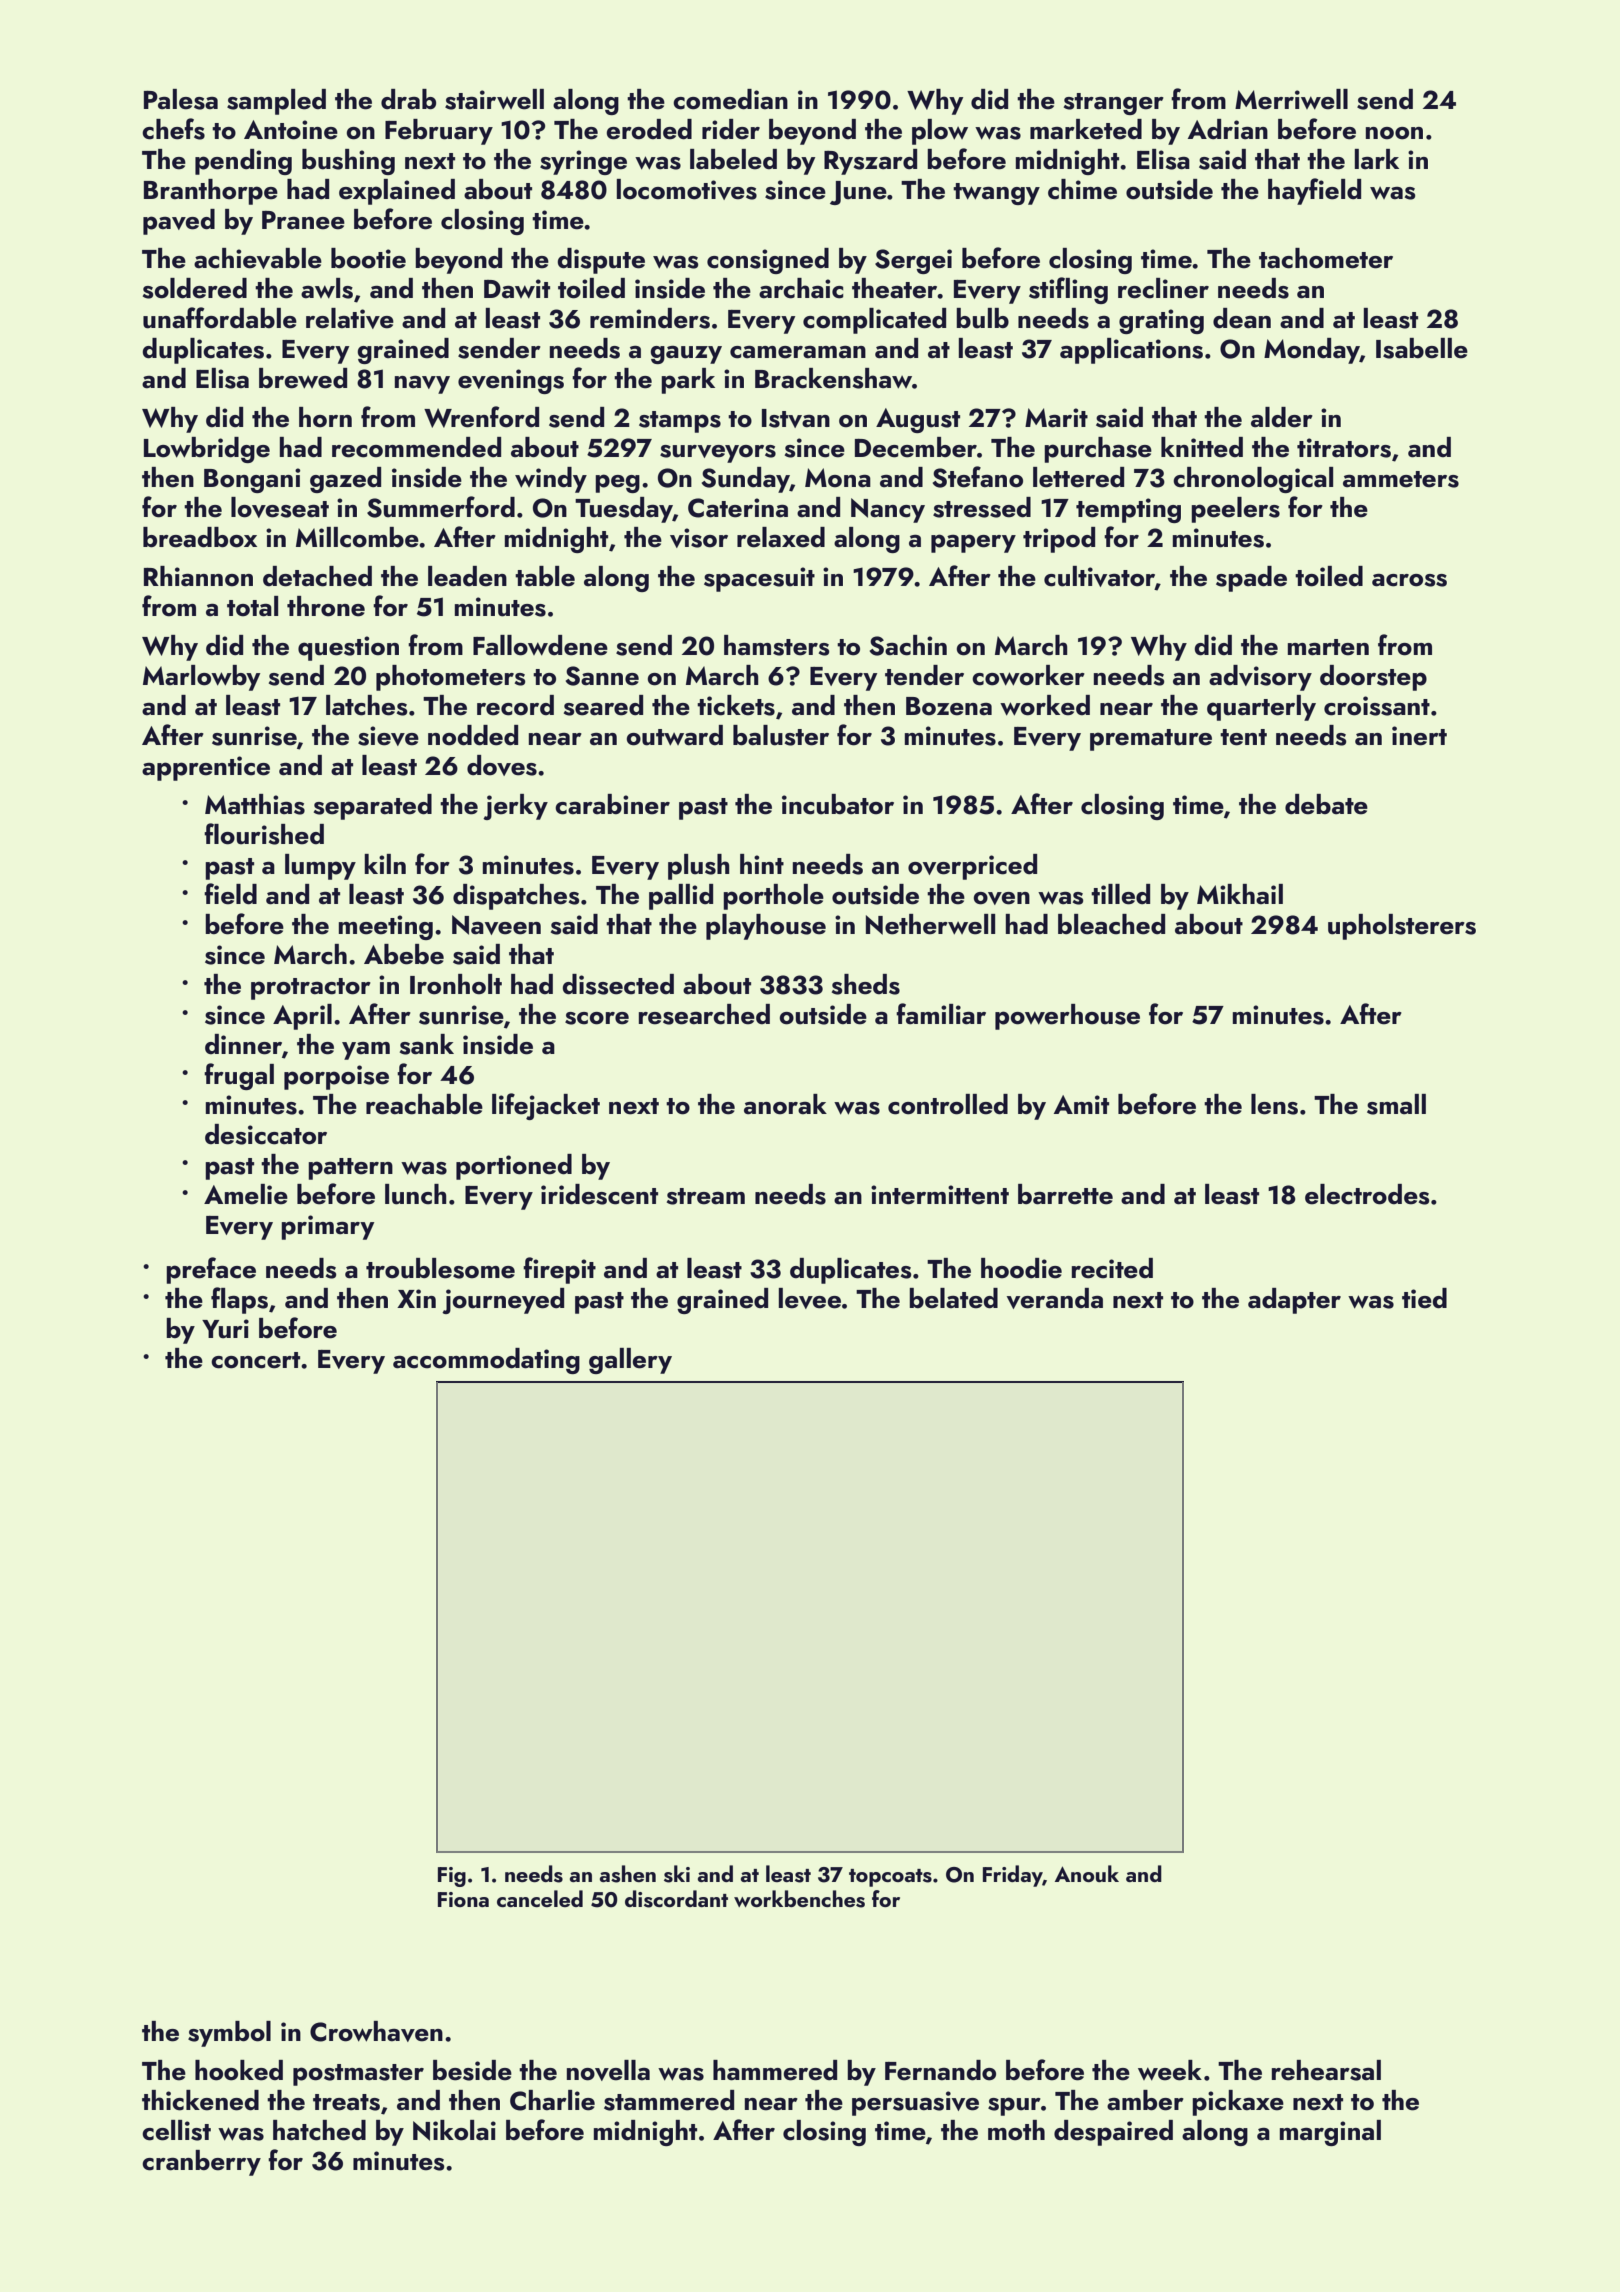 The height and width of the page is (2292, 1620). What do you see at coordinates (630, 1361) in the page?
I see `gallery` at bounding box center [630, 1361].
